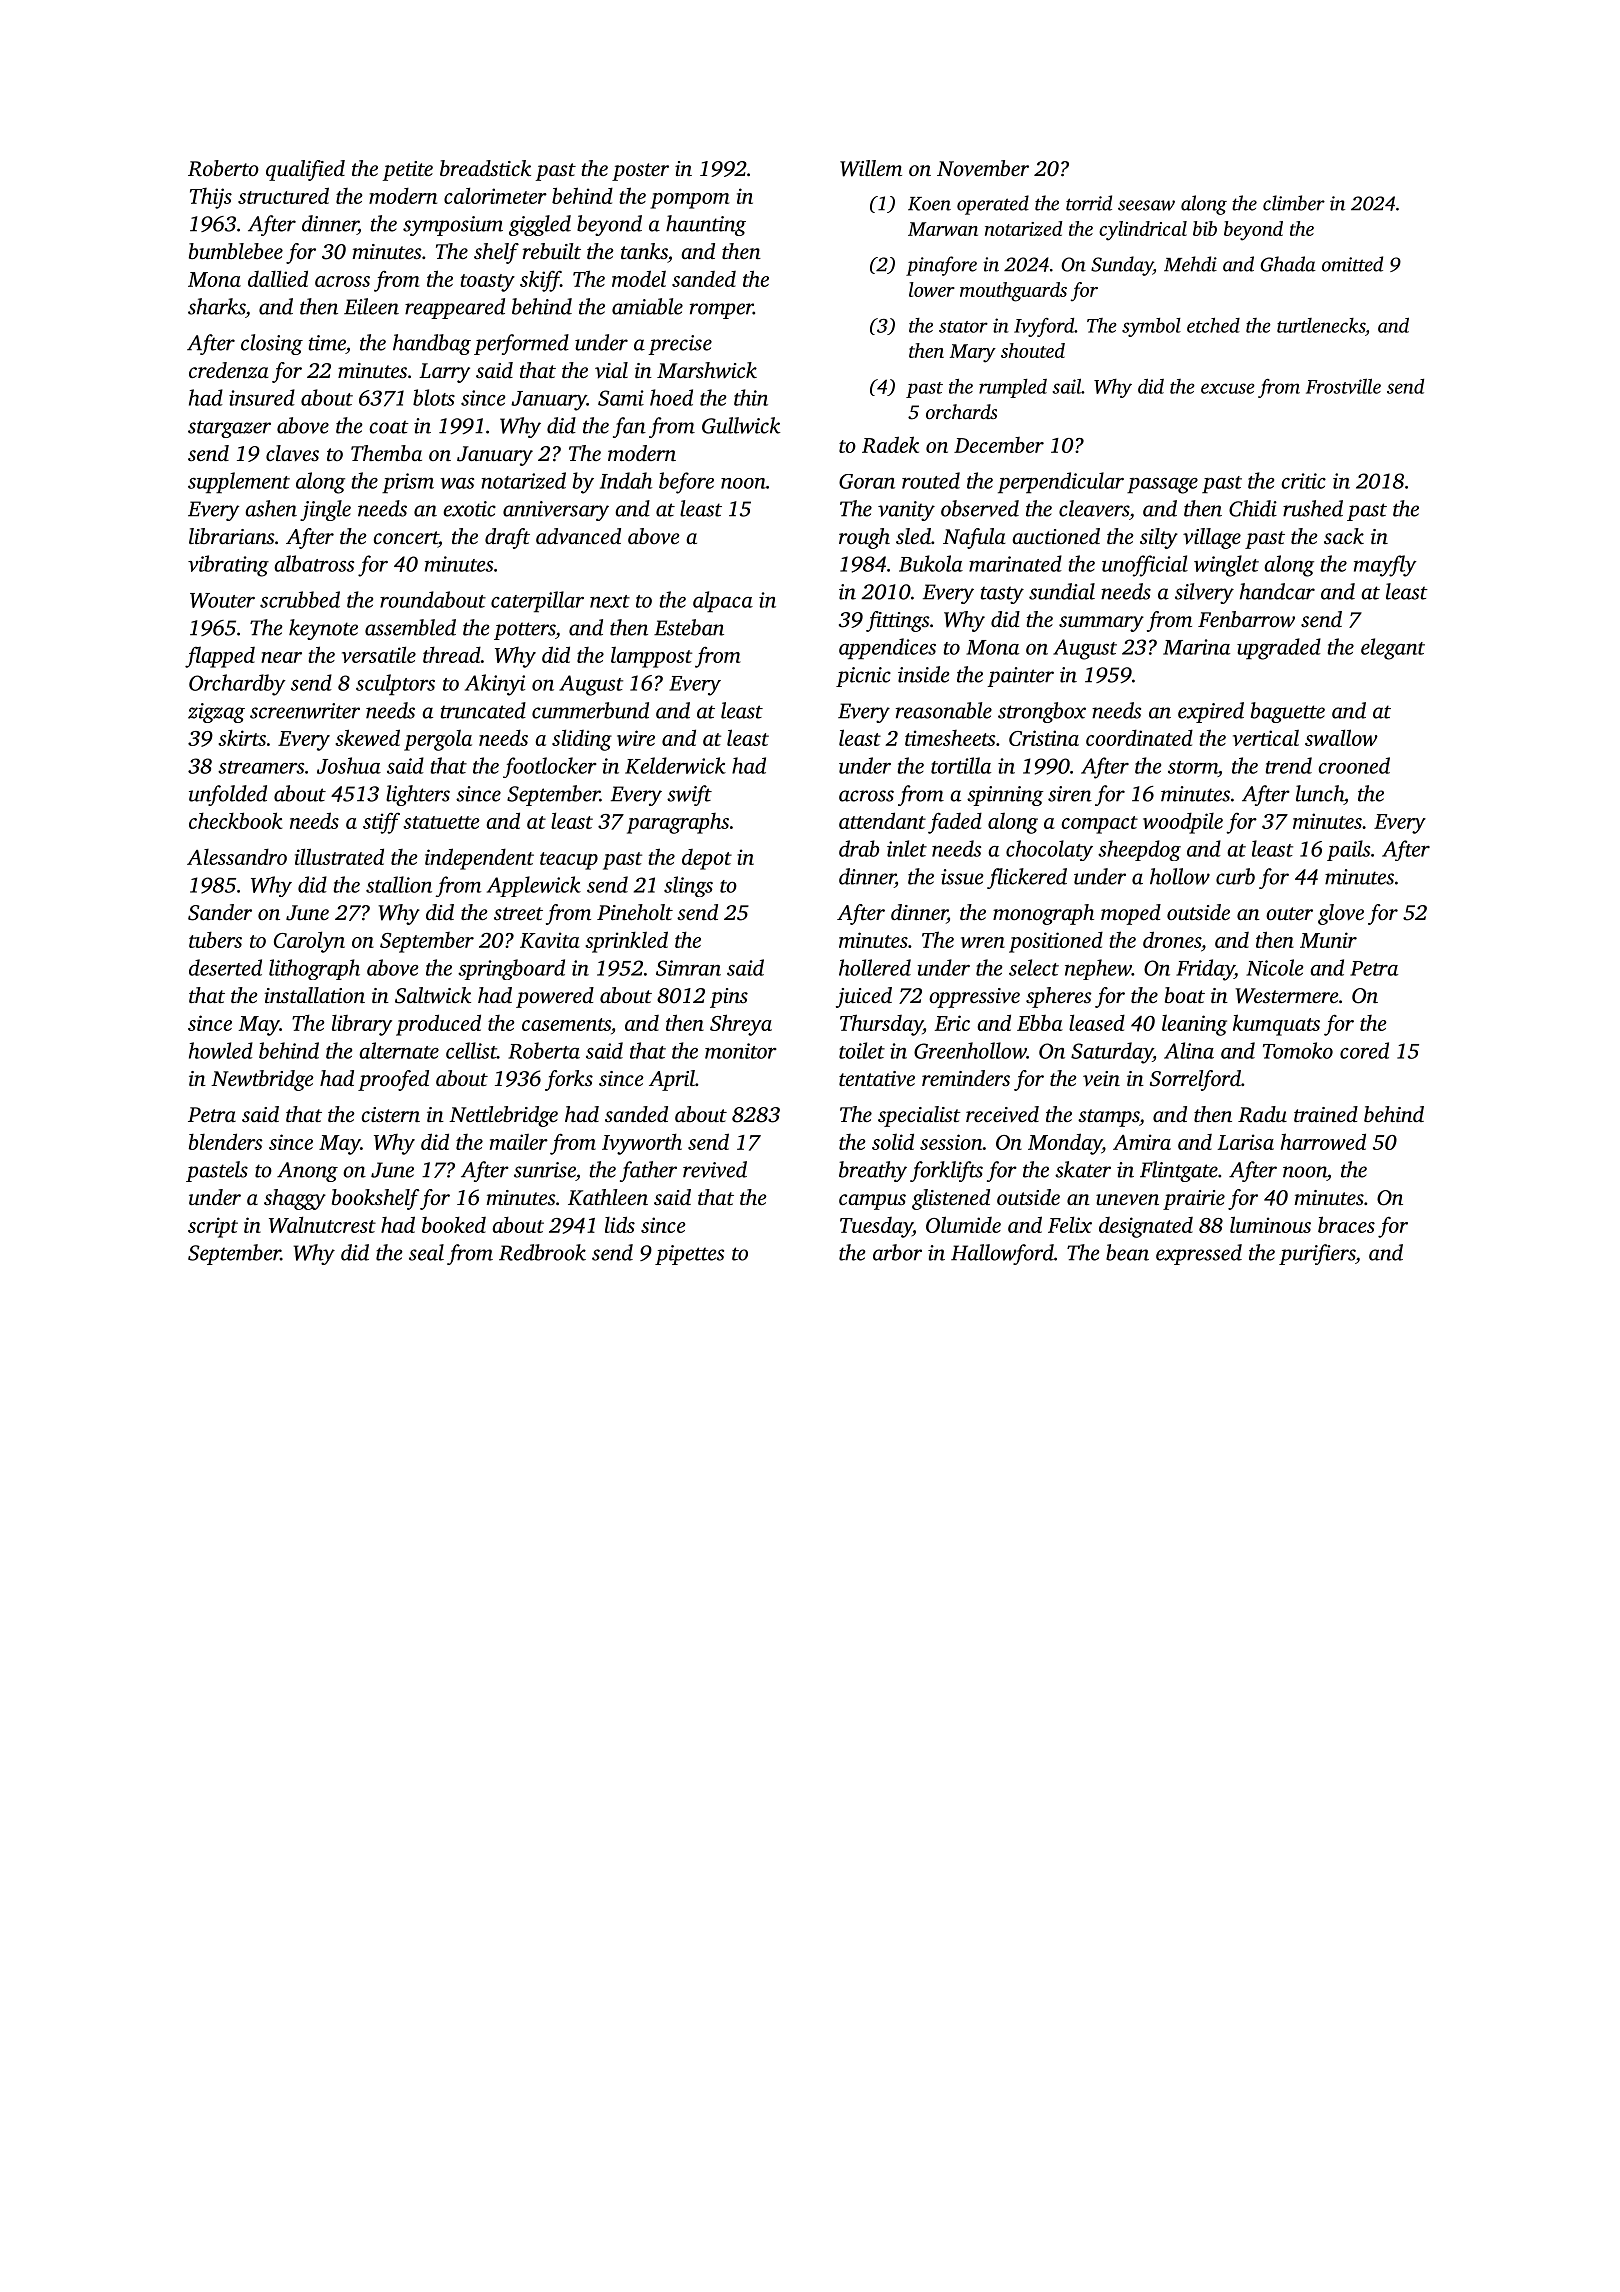  Describe the element at coordinates (1317, 1254) in the document. I see `purifiers` at that location.
